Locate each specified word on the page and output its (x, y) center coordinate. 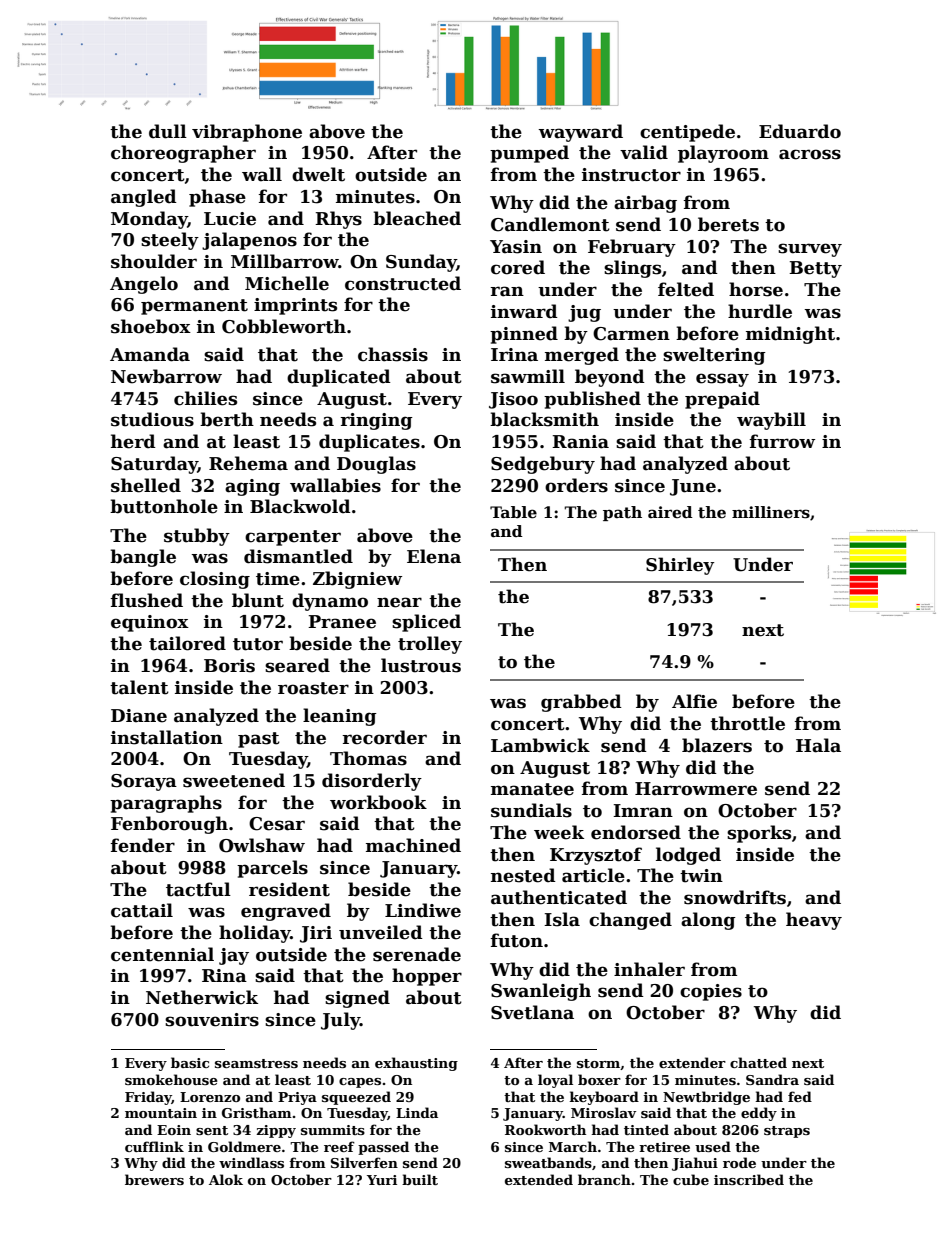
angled (144, 198)
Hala (818, 745)
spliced (426, 623)
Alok (226, 1179)
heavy (814, 921)
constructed (403, 283)
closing (215, 580)
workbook (378, 802)
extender (692, 1062)
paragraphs (166, 804)
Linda (417, 1112)
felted (686, 289)
